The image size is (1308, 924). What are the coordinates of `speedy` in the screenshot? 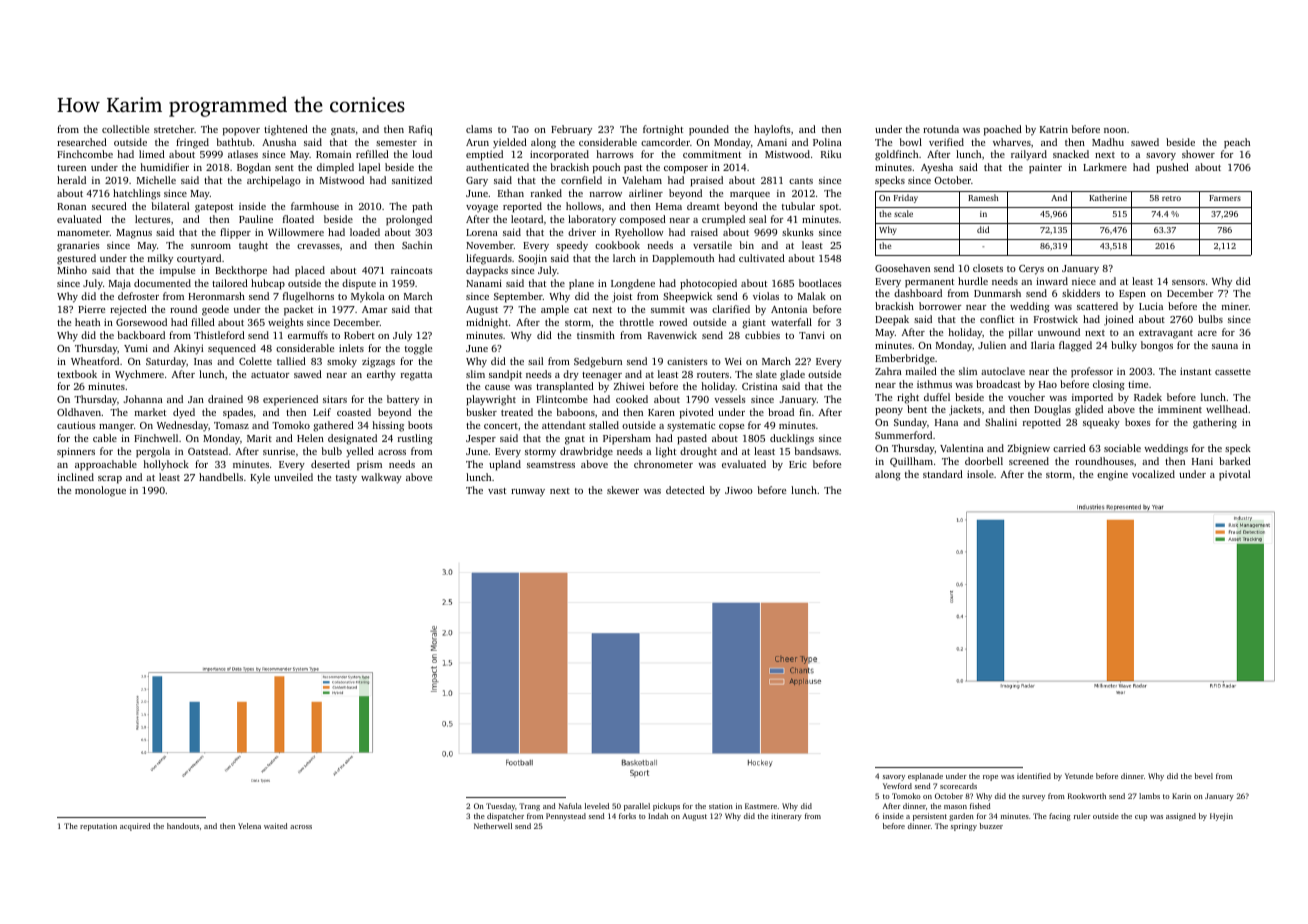 It's located at (572, 246).
